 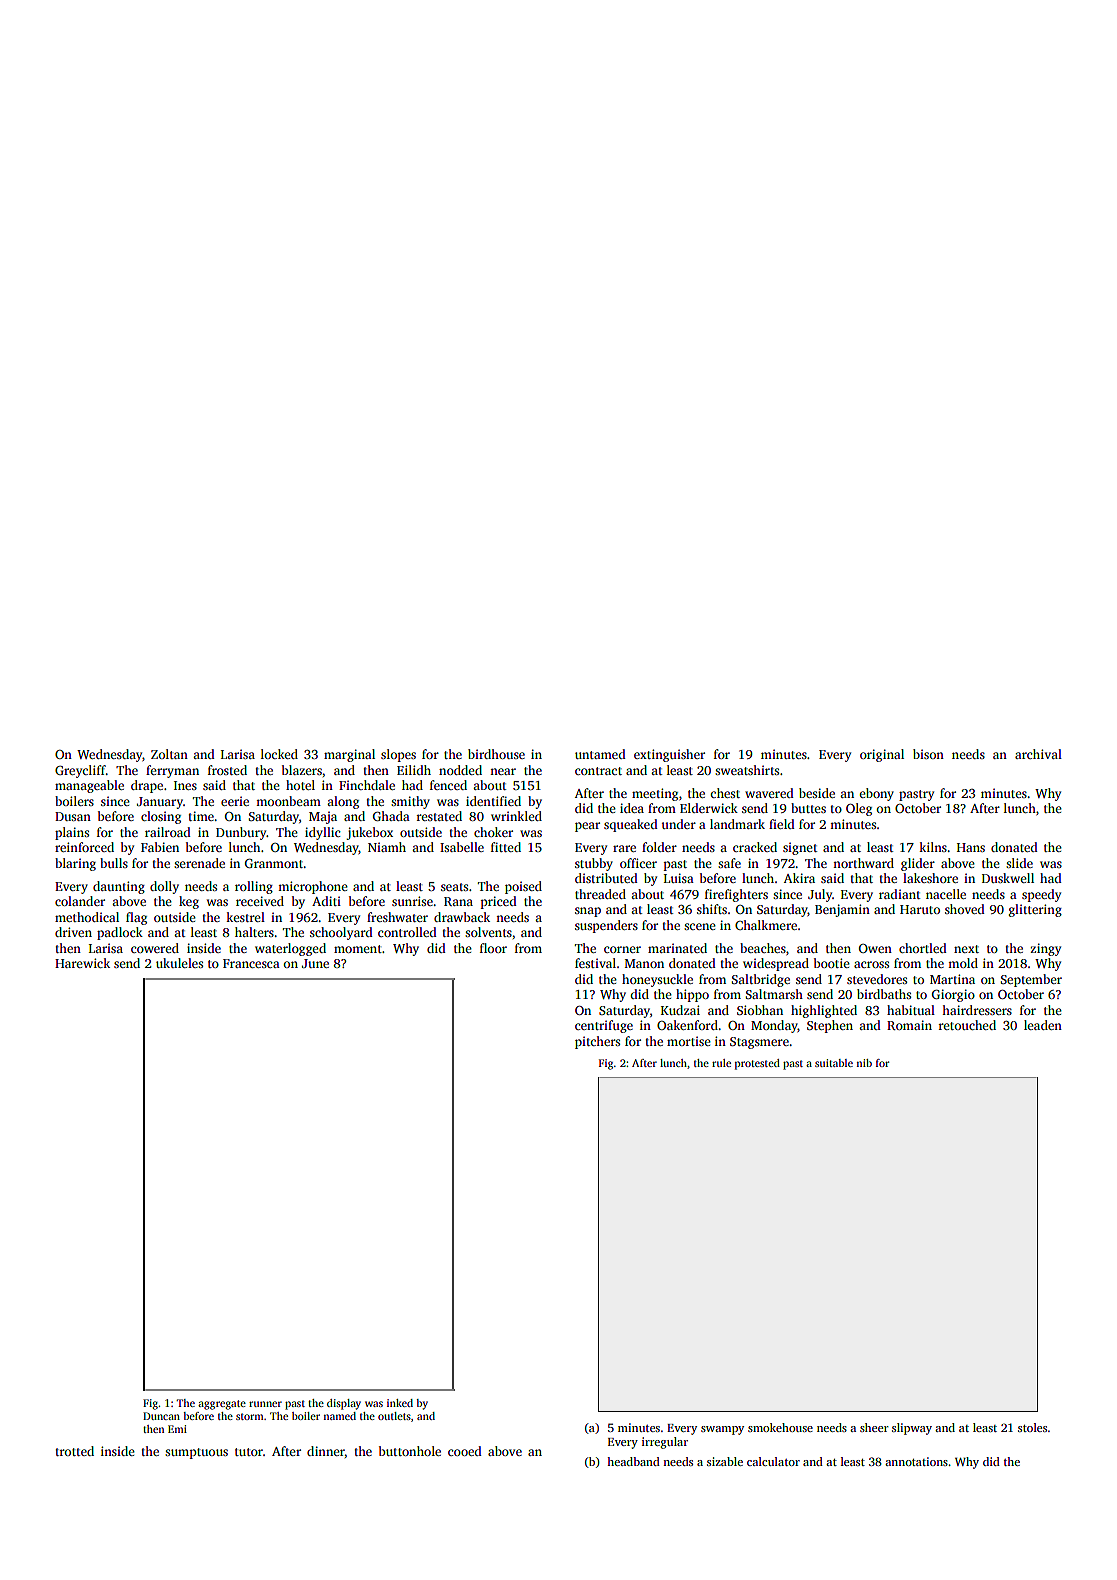 I want to click on June, so click(x=315, y=963).
